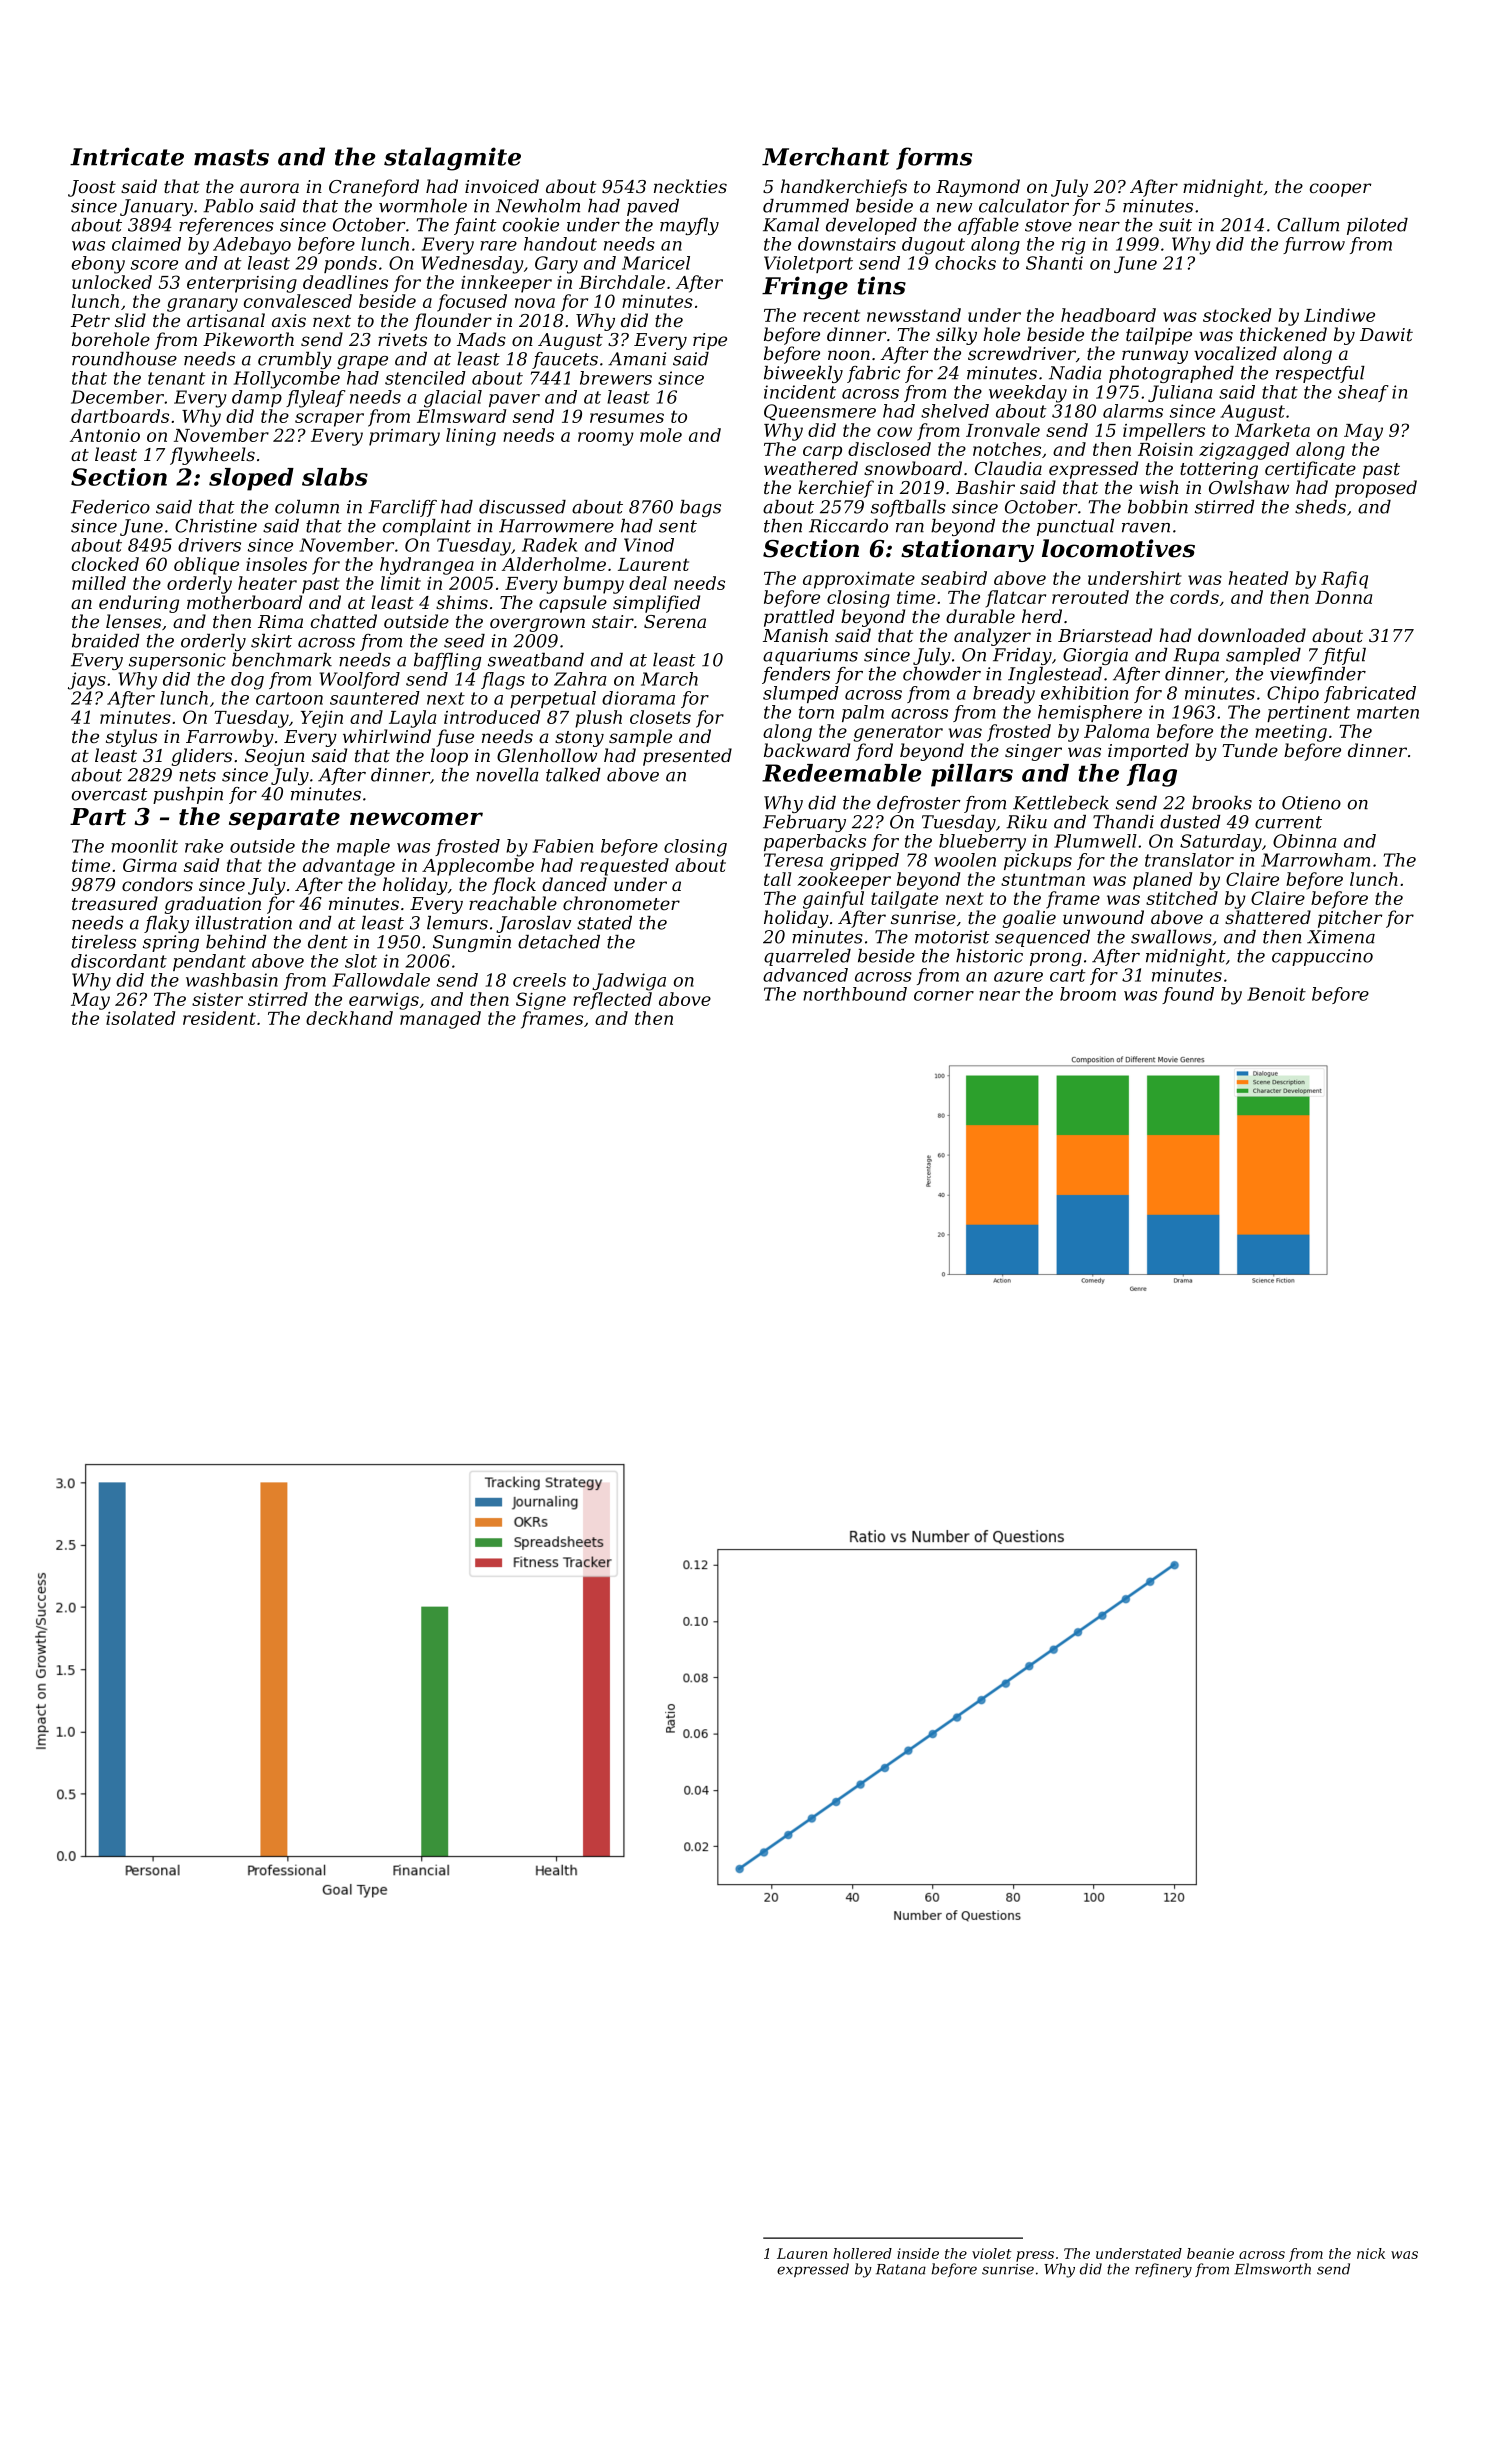 Image resolution: width=1496 pixels, height=2464 pixels. What do you see at coordinates (1024, 206) in the screenshot?
I see `calculator` at bounding box center [1024, 206].
